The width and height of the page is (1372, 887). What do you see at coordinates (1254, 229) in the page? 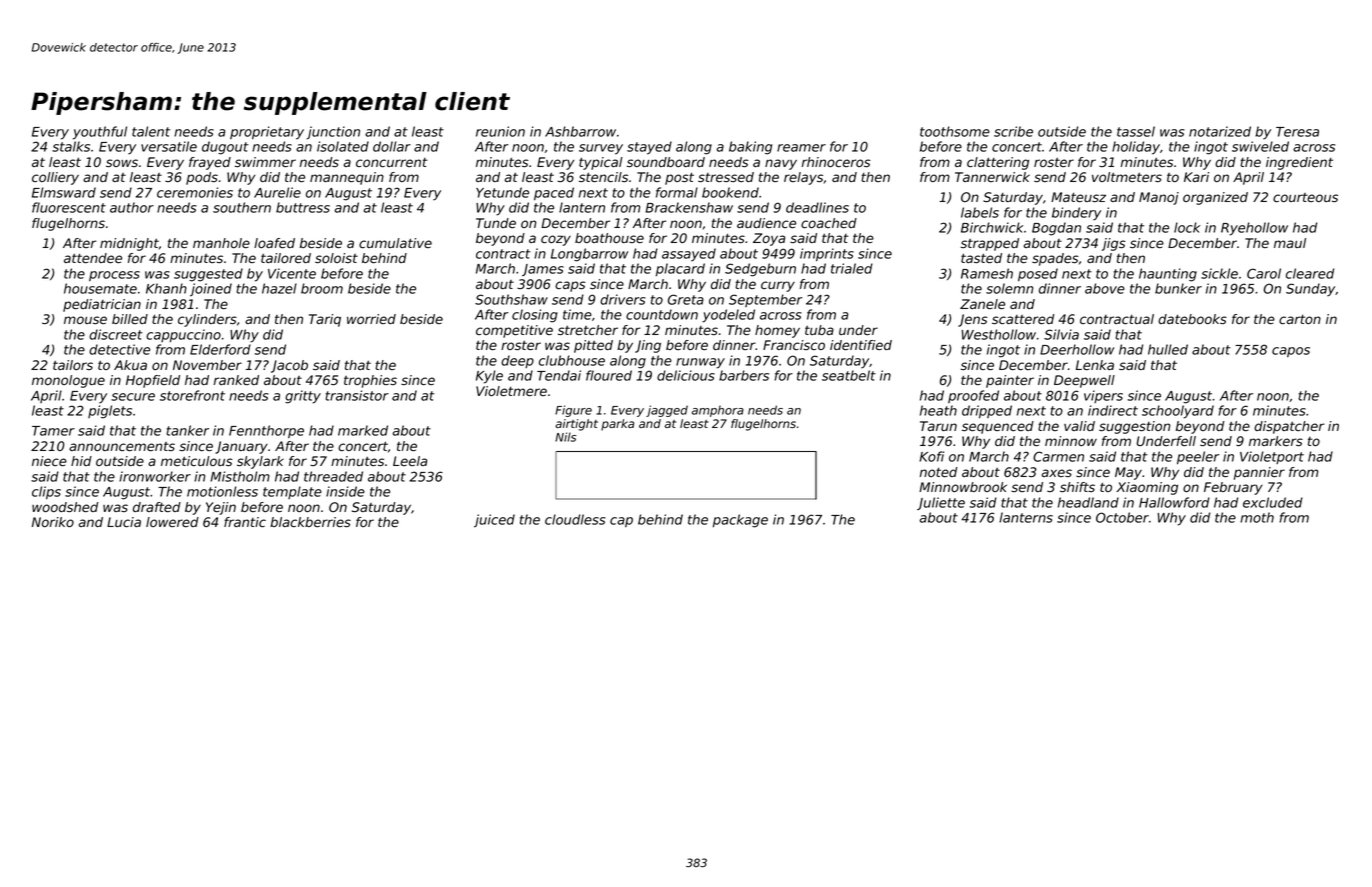
I see `Ryehollow` at bounding box center [1254, 229].
